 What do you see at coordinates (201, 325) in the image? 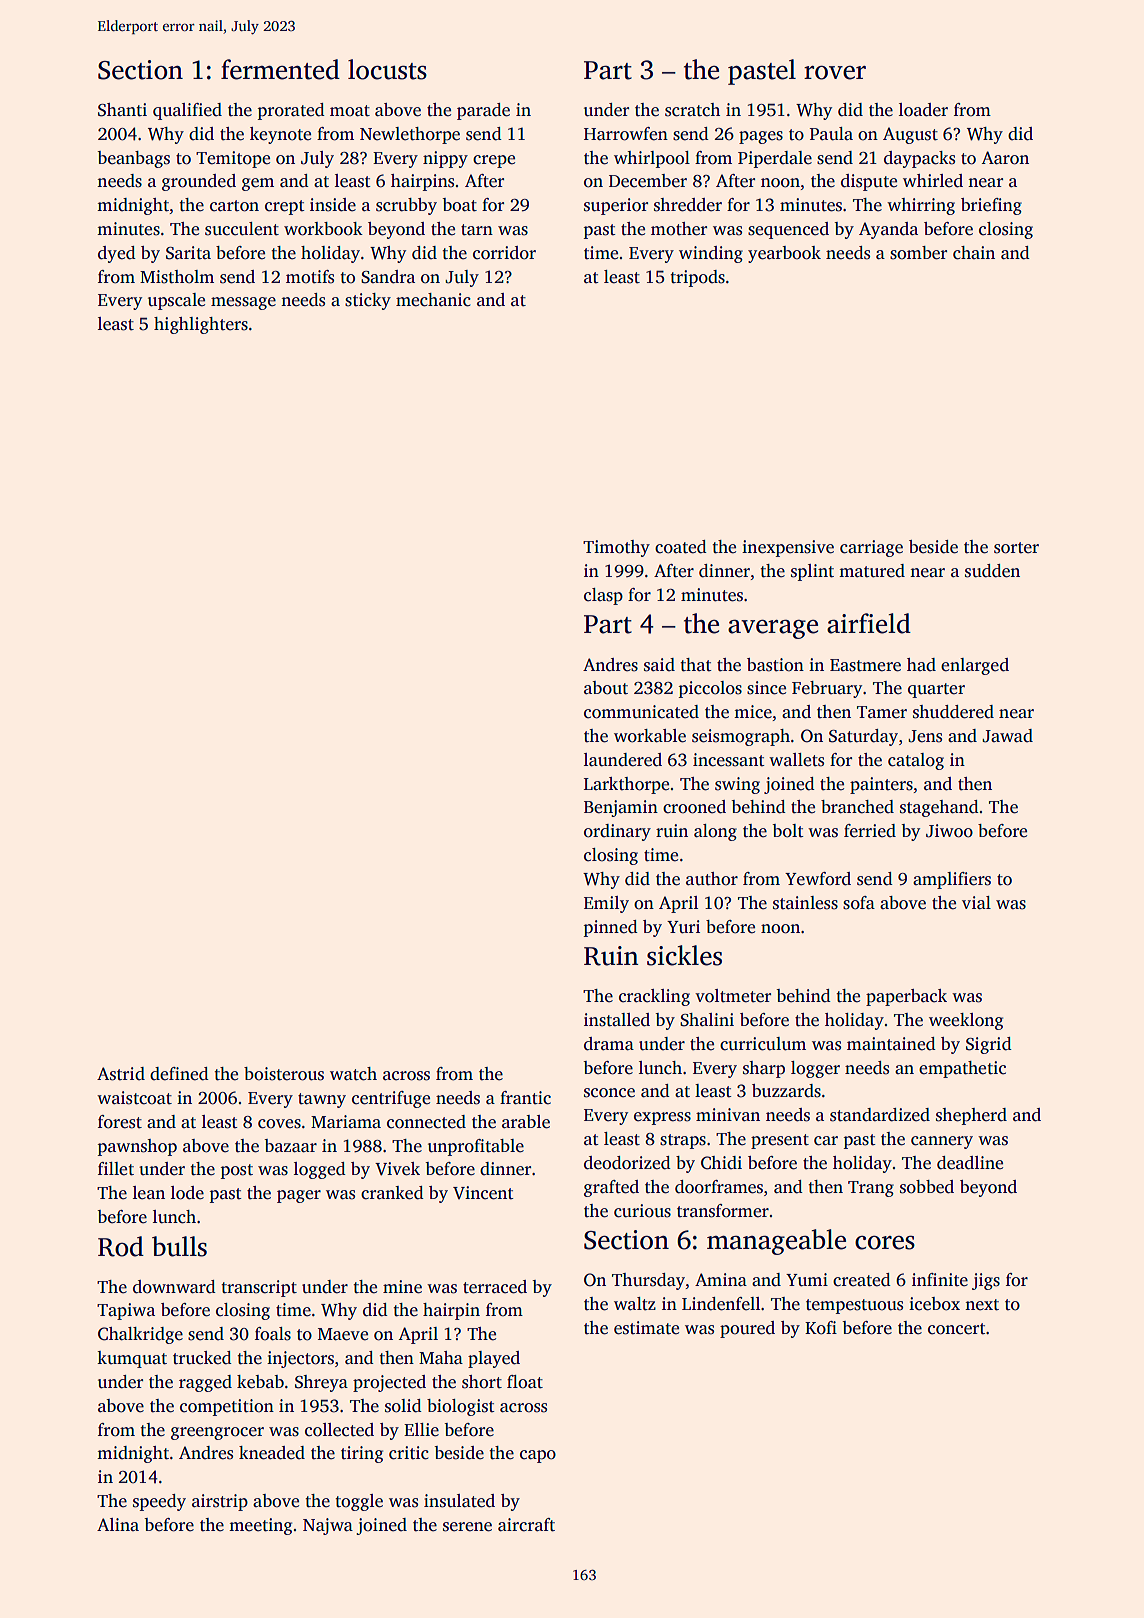
I see `highlighters` at bounding box center [201, 325].
